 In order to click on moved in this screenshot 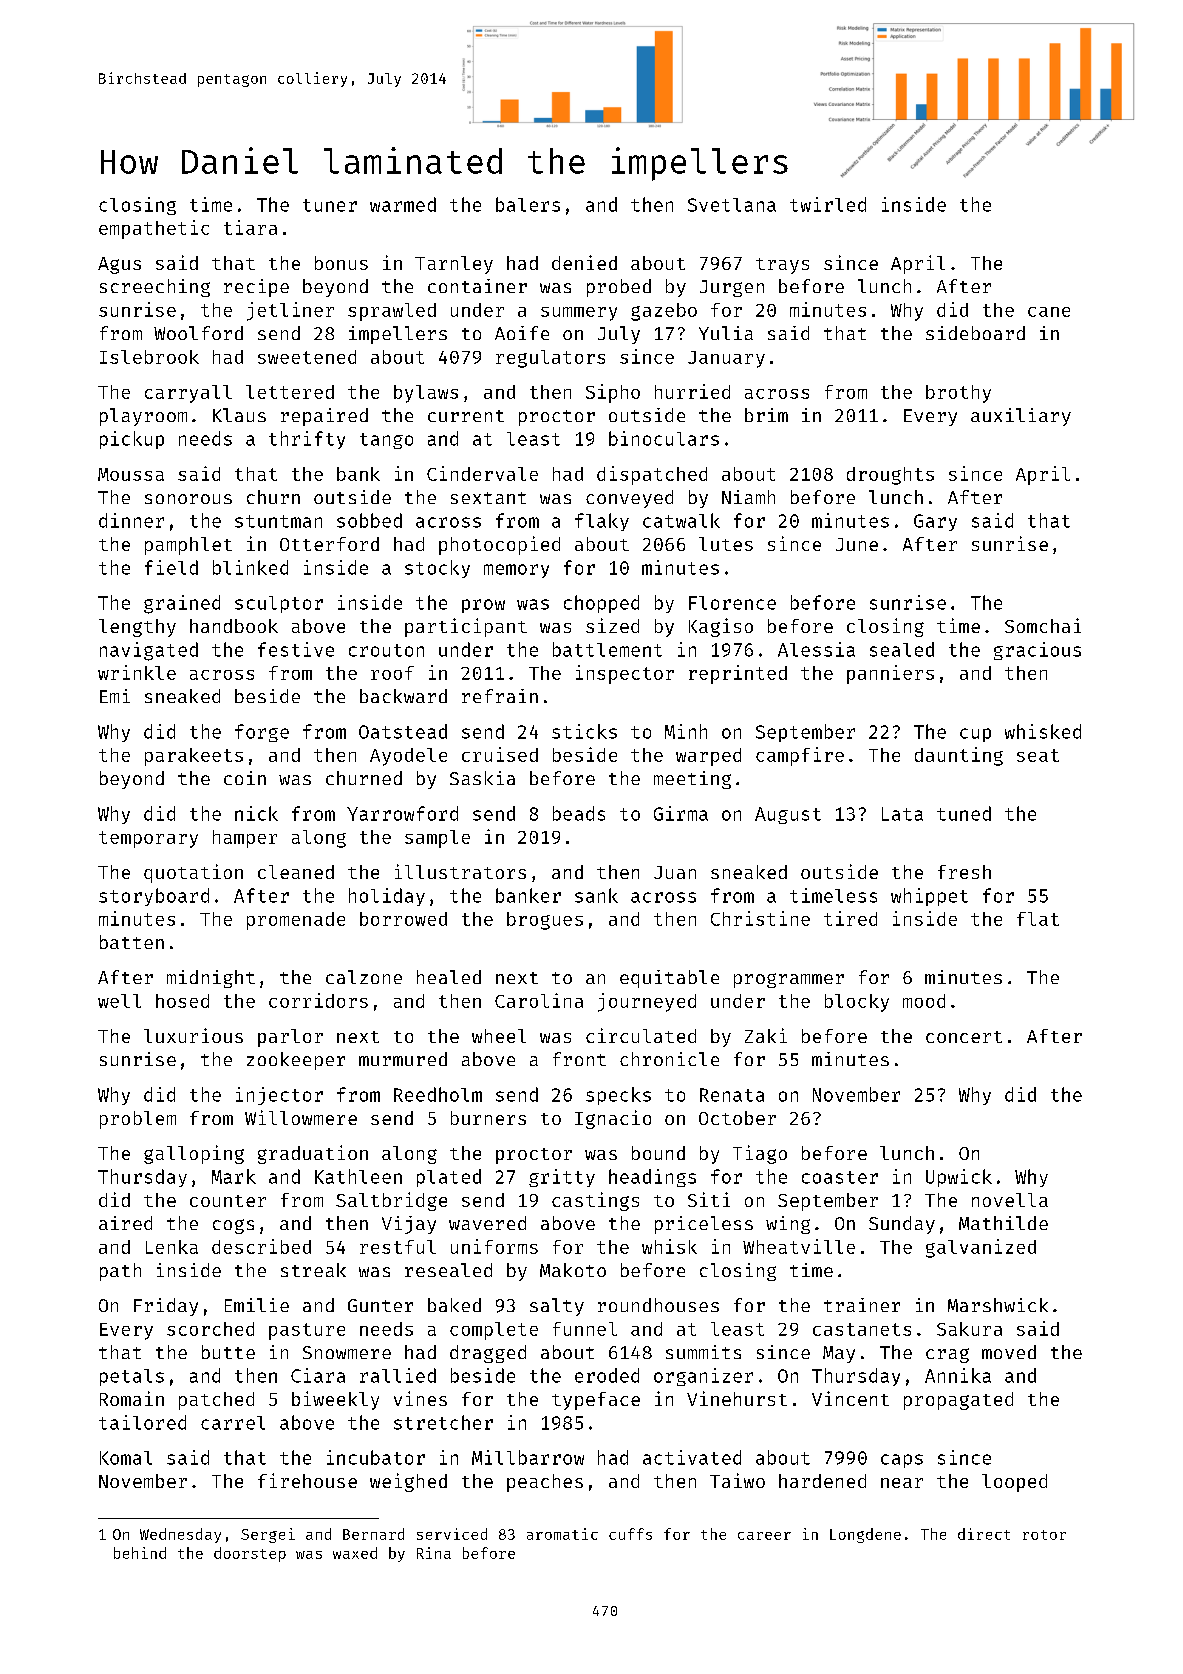, I will do `click(1009, 1352)`.
